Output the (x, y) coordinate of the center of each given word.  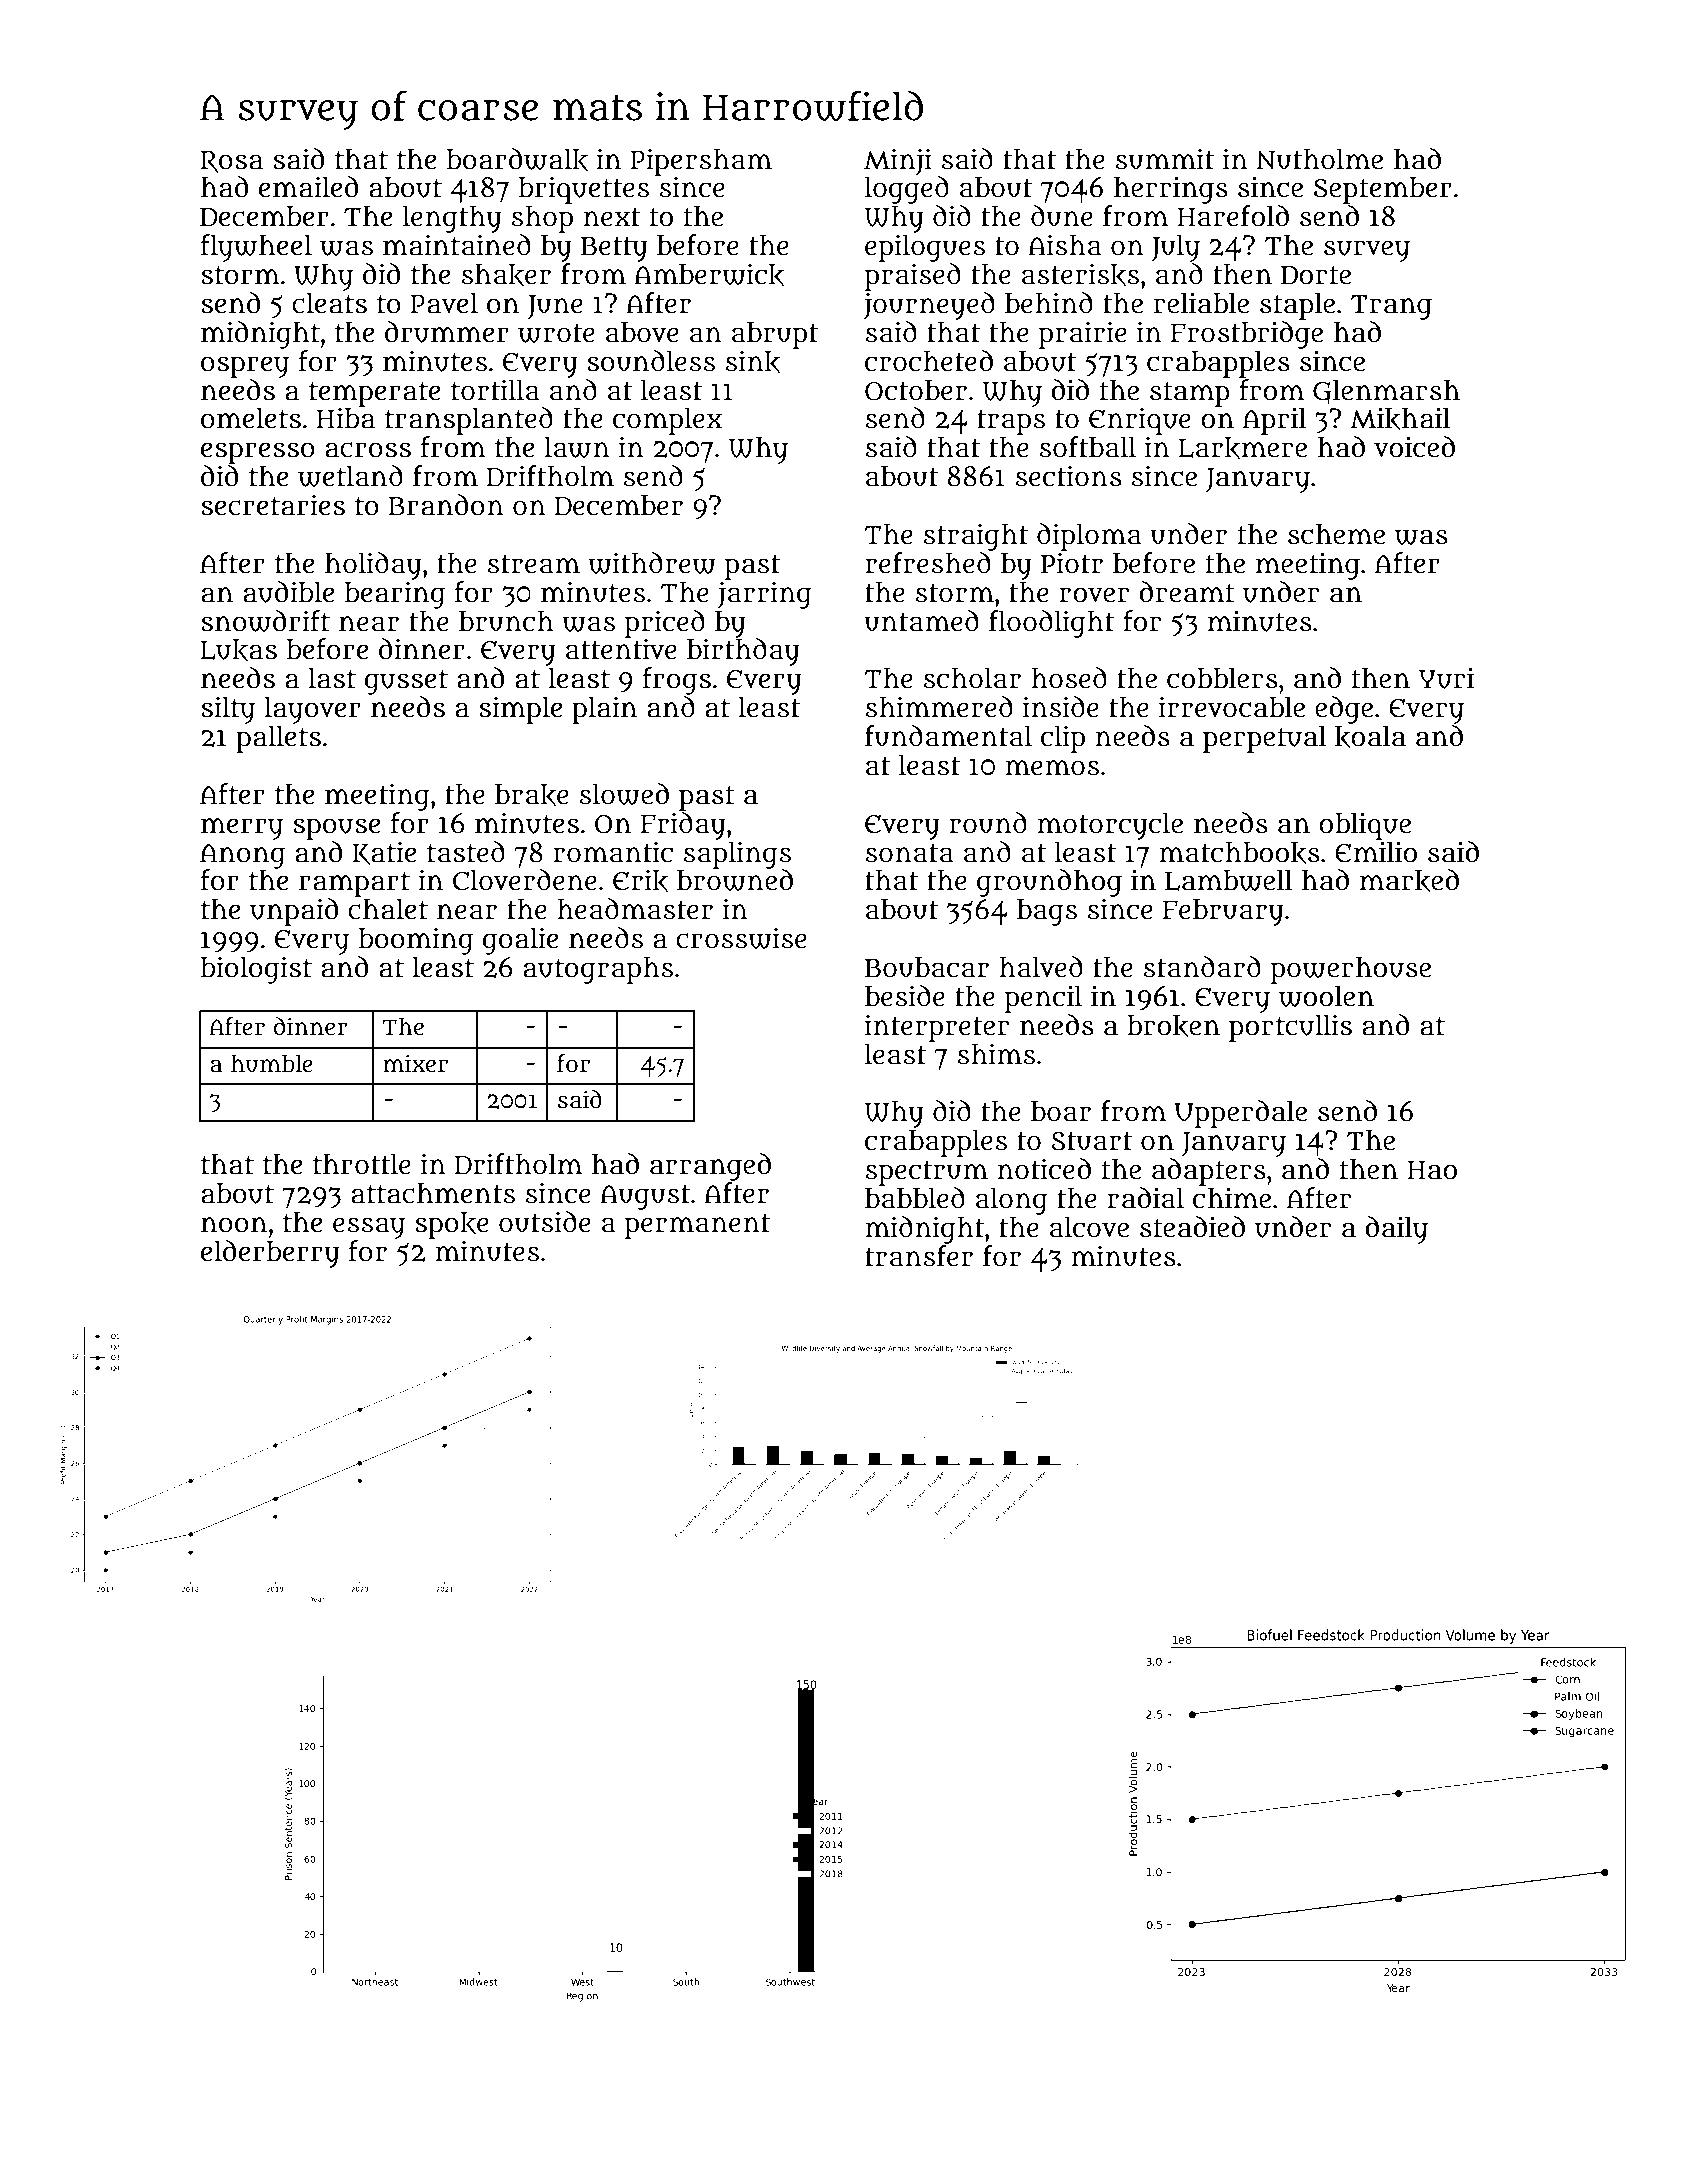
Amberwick (709, 275)
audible (288, 592)
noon (234, 1225)
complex (667, 421)
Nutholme (1319, 159)
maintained (457, 245)
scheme (1336, 534)
